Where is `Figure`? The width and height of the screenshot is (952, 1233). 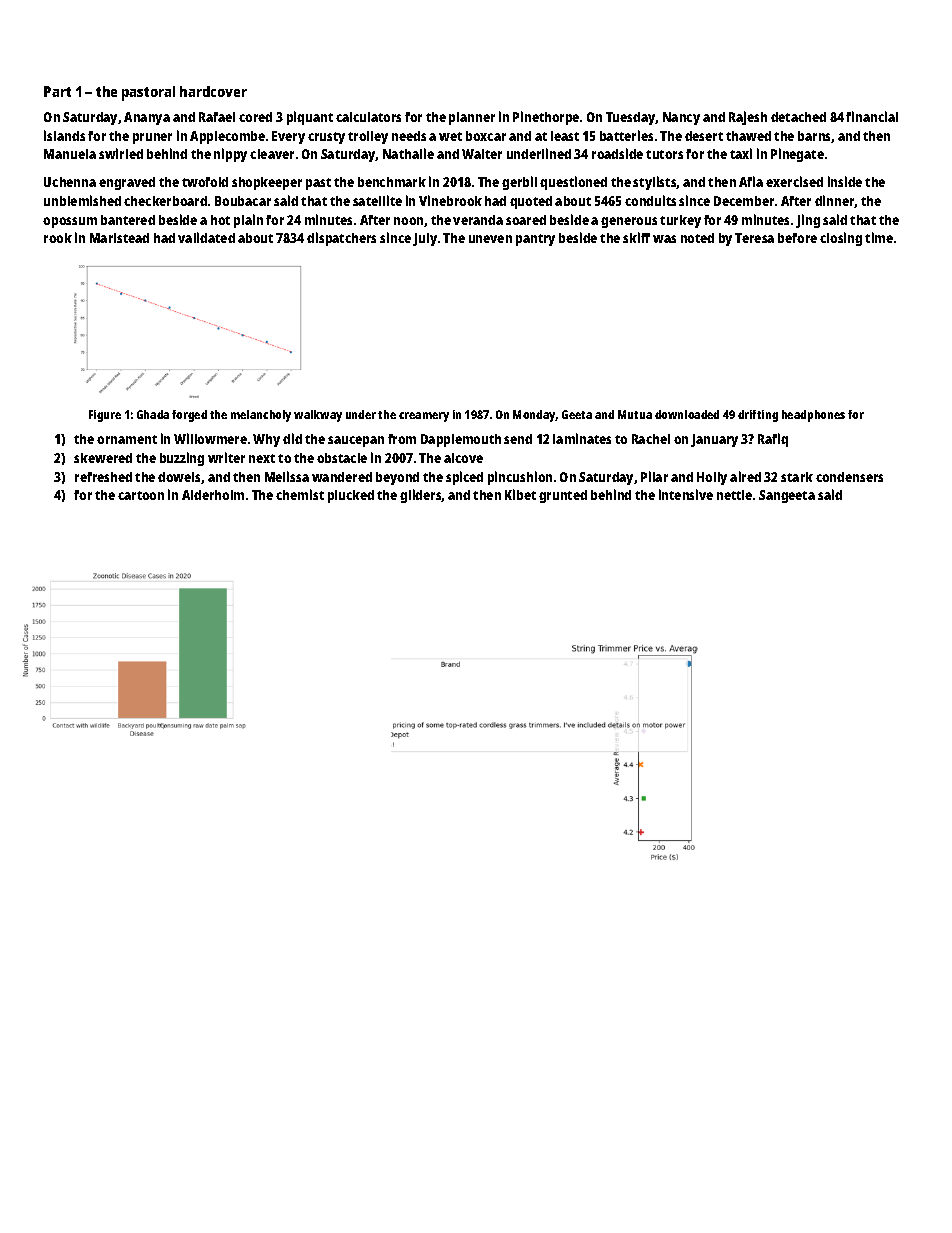 Figure is located at coordinates (105, 416).
